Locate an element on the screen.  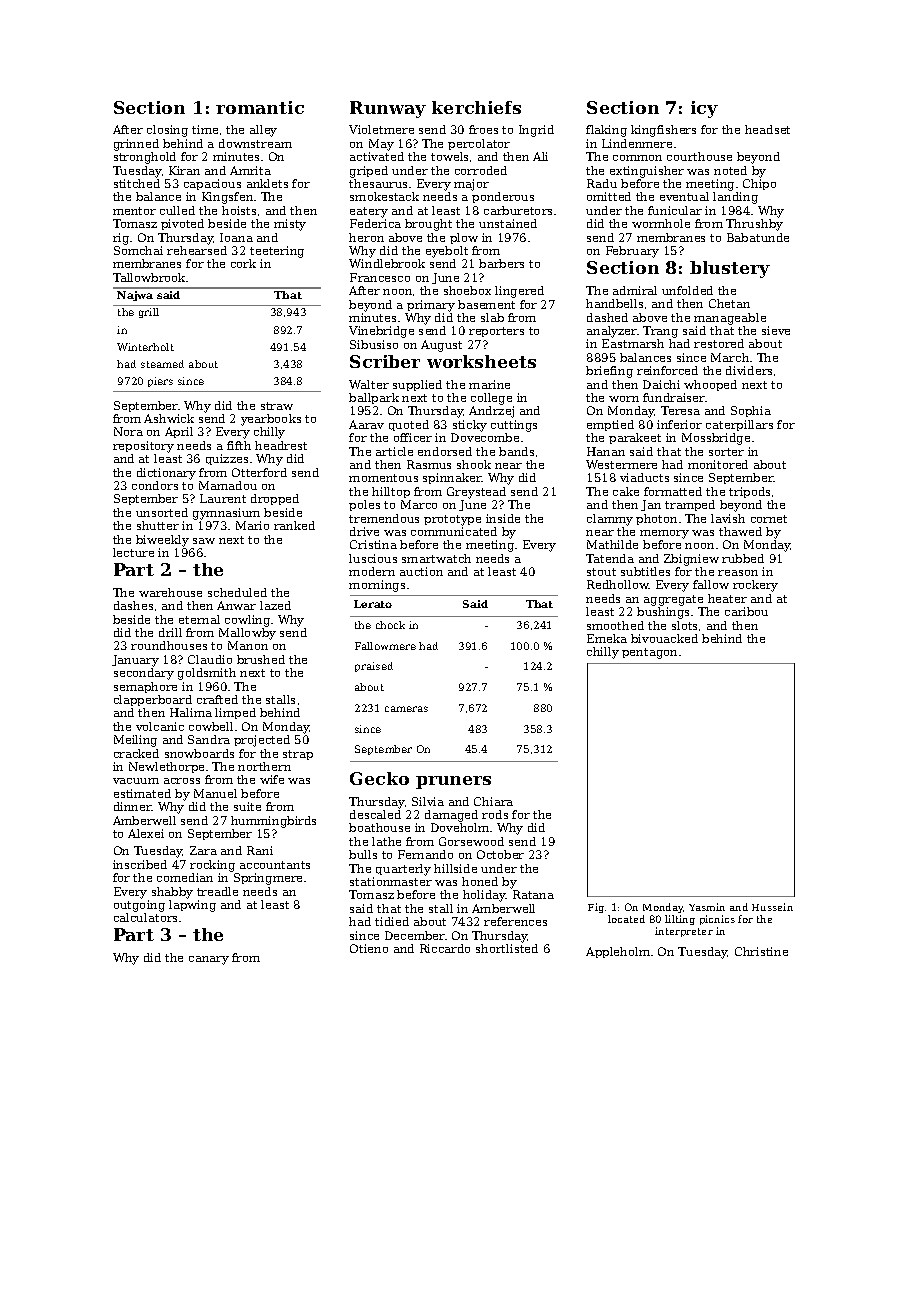
canary is located at coordinates (209, 960).
